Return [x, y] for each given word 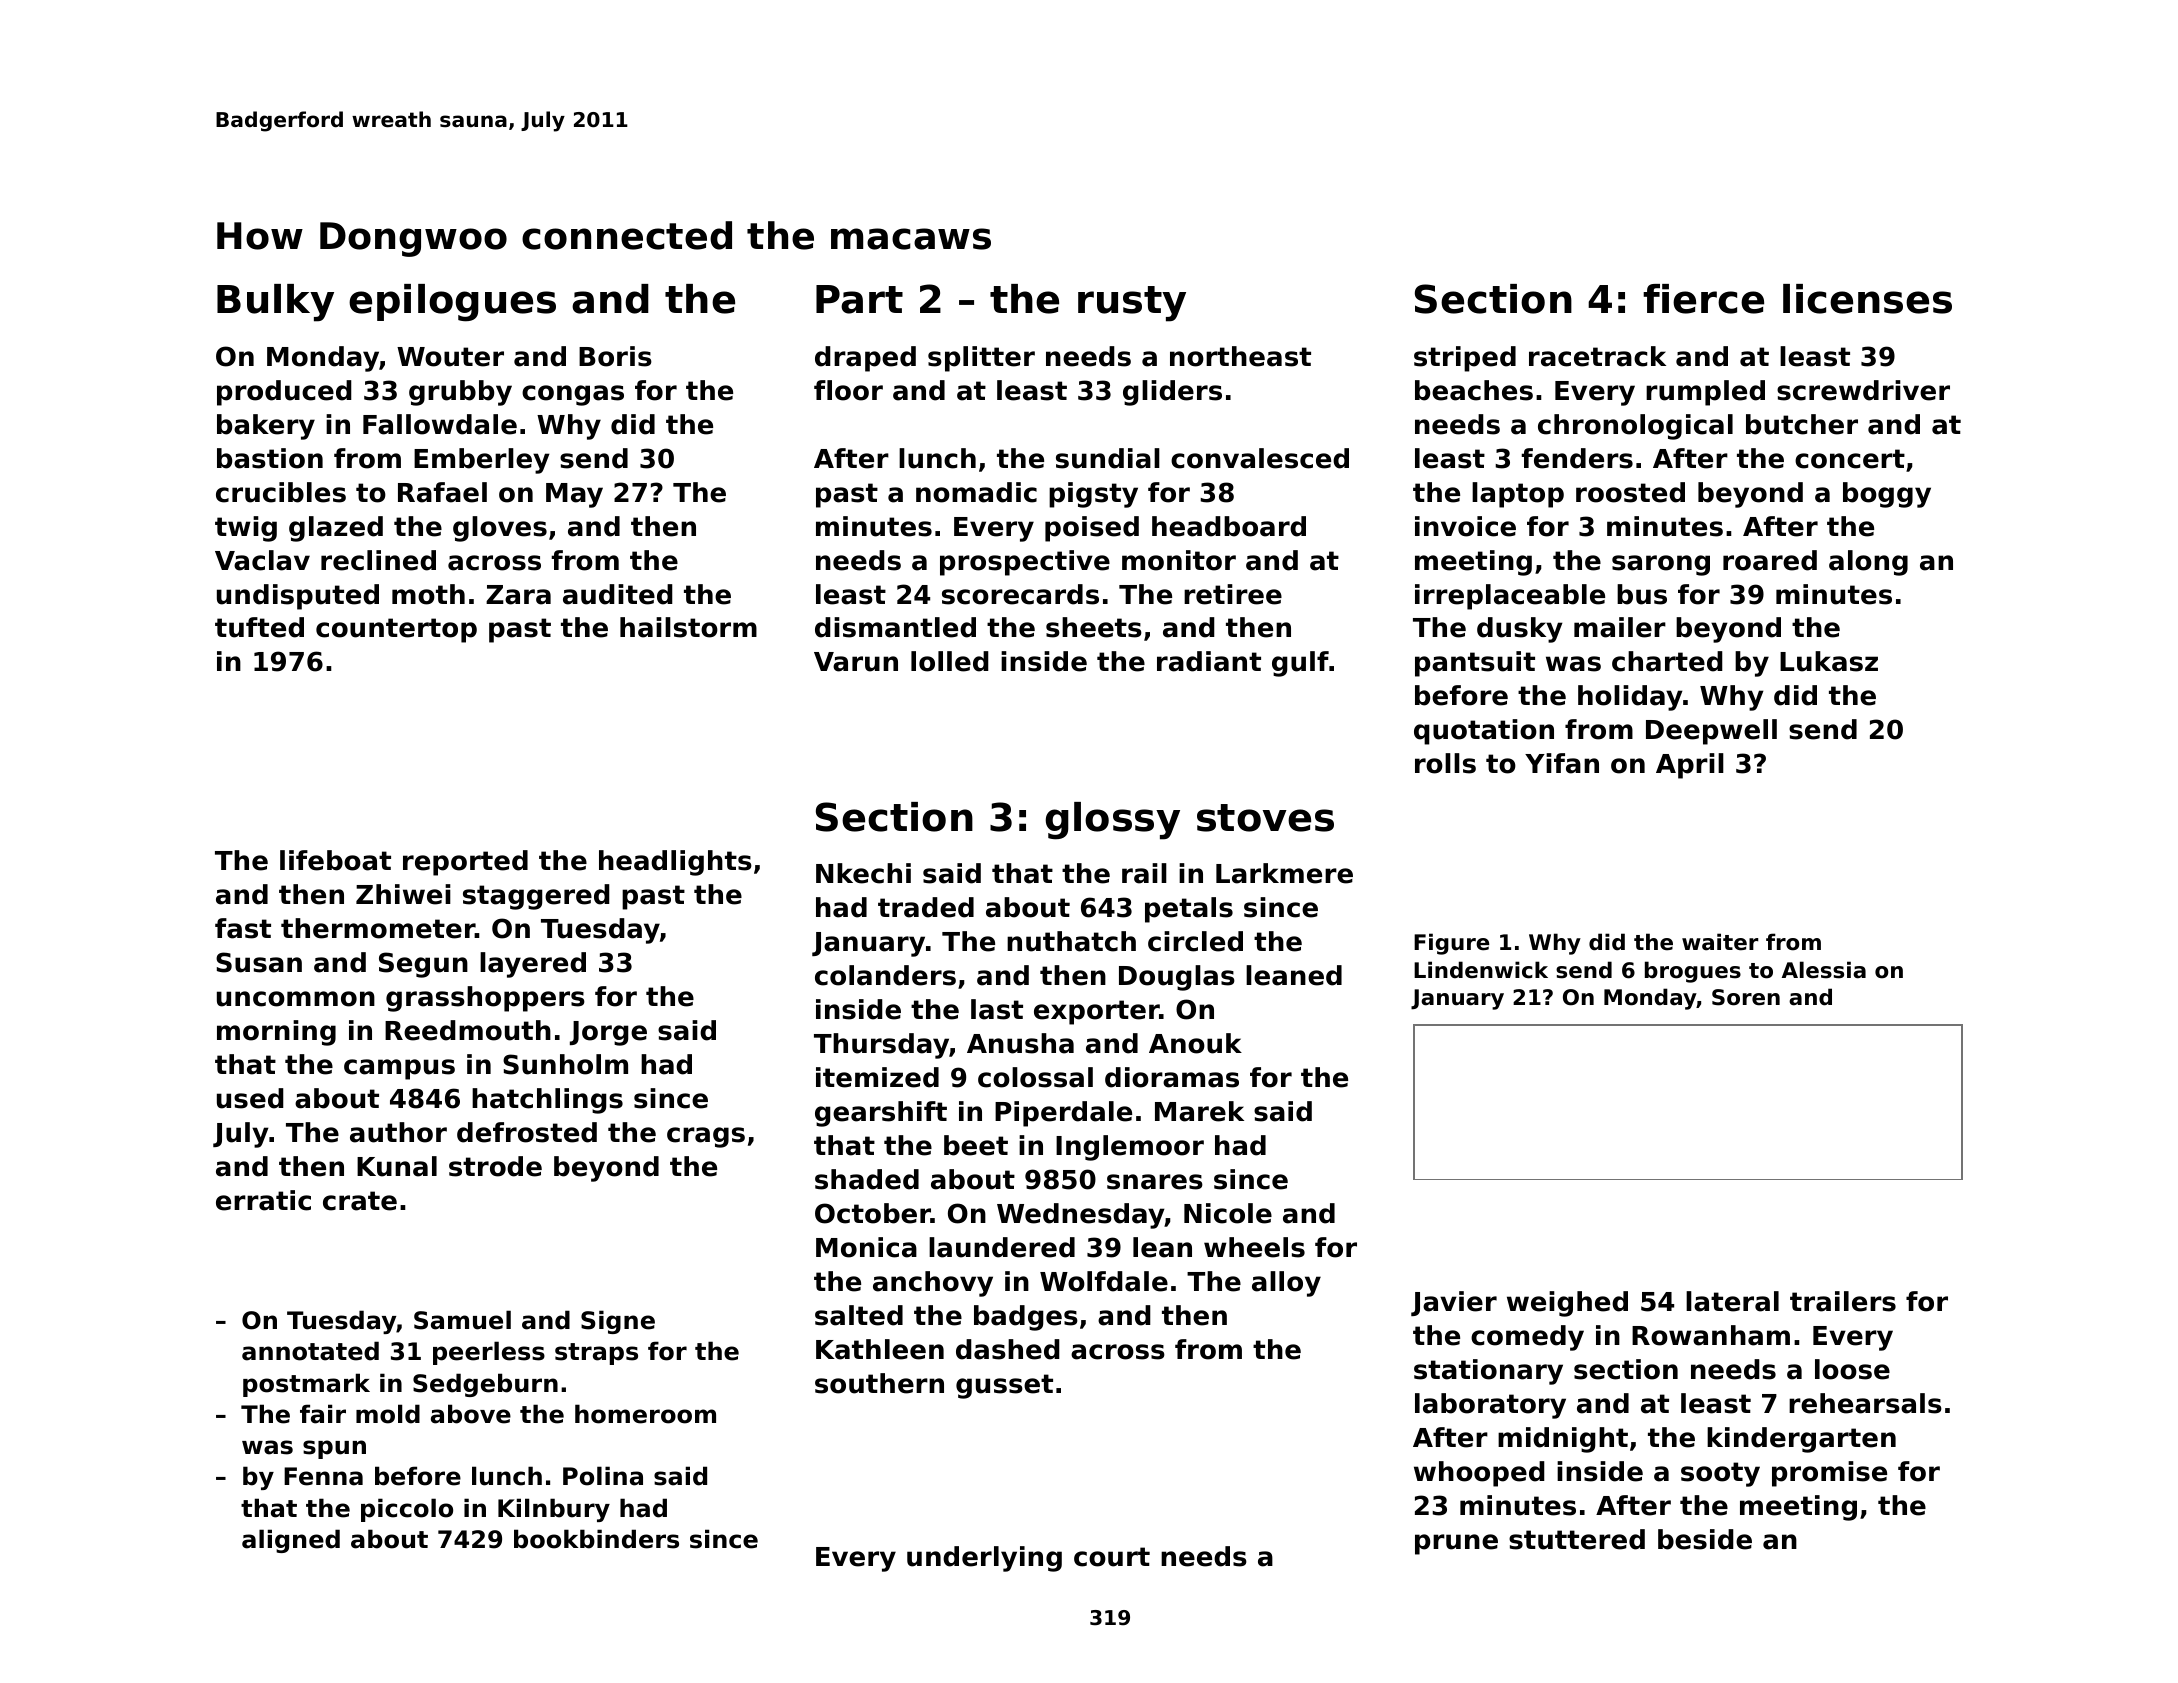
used [250, 1098]
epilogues [452, 303]
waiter [1720, 942]
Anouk [1195, 1043]
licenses [1867, 299]
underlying [984, 1559]
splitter [981, 359]
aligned [291, 1541]
